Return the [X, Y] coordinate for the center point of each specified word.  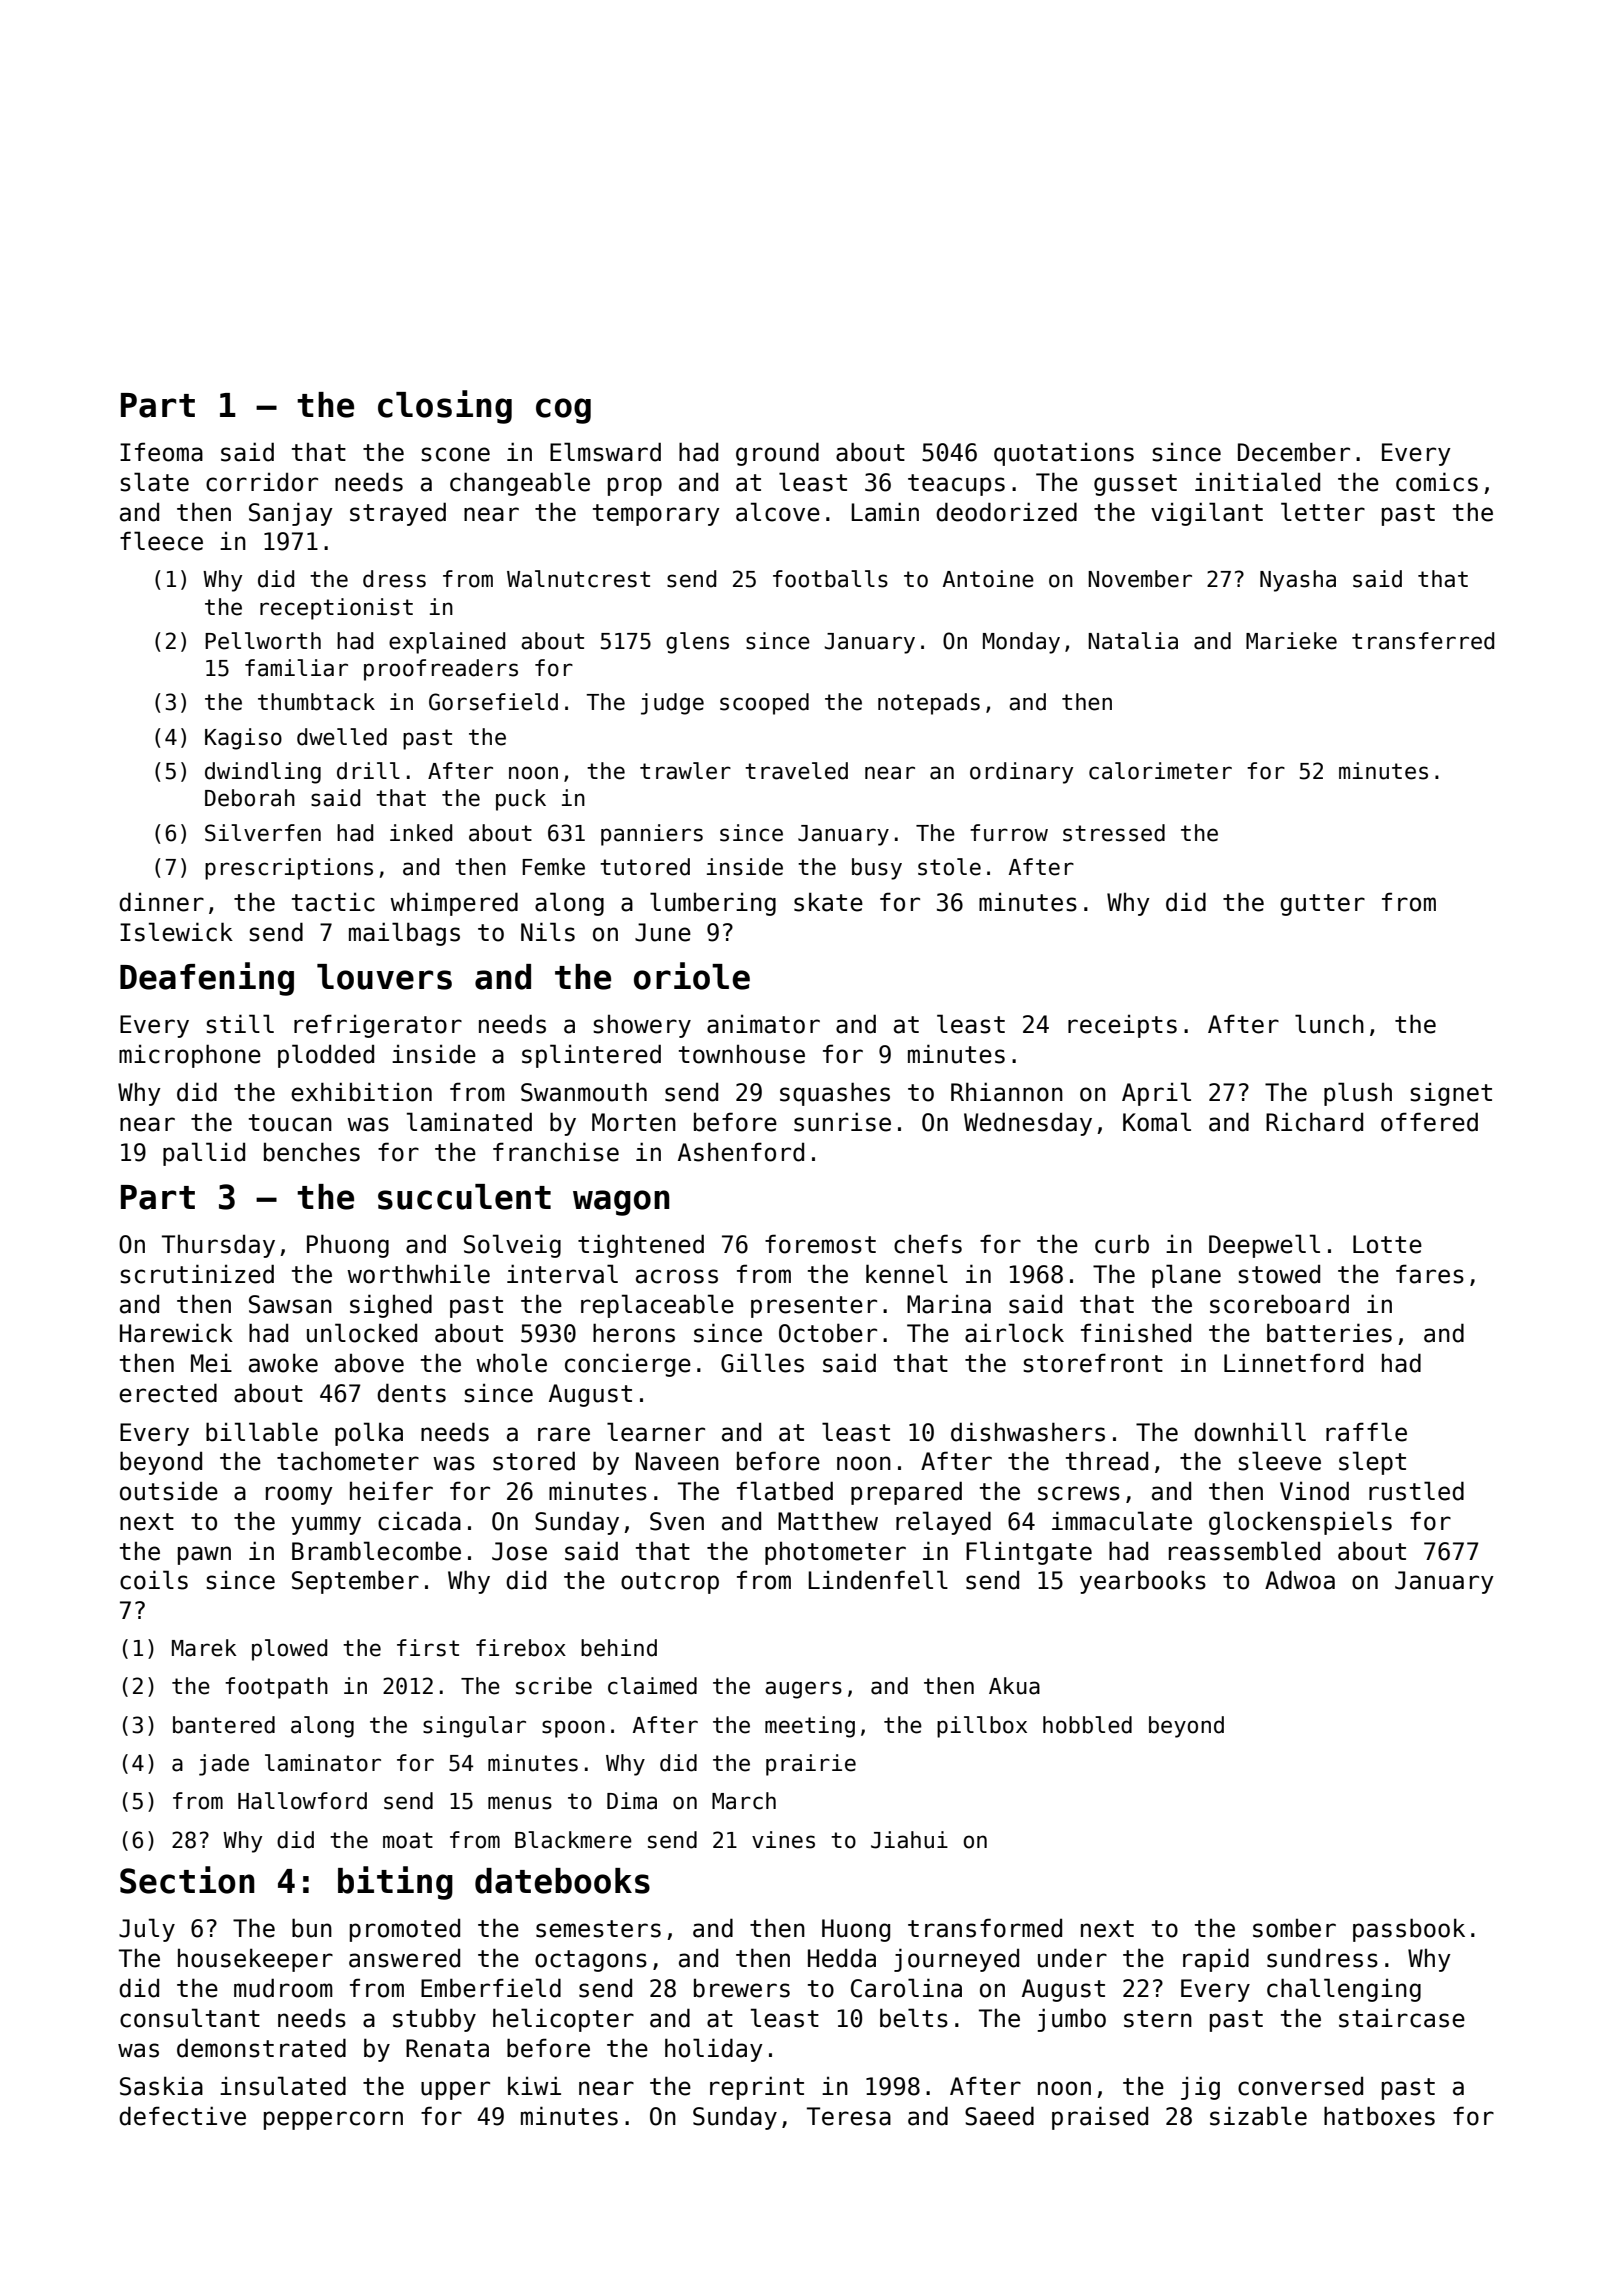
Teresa [849, 2116]
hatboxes [1379, 2116]
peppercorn [333, 2120]
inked [421, 833]
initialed [1257, 482]
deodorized [1006, 512]
